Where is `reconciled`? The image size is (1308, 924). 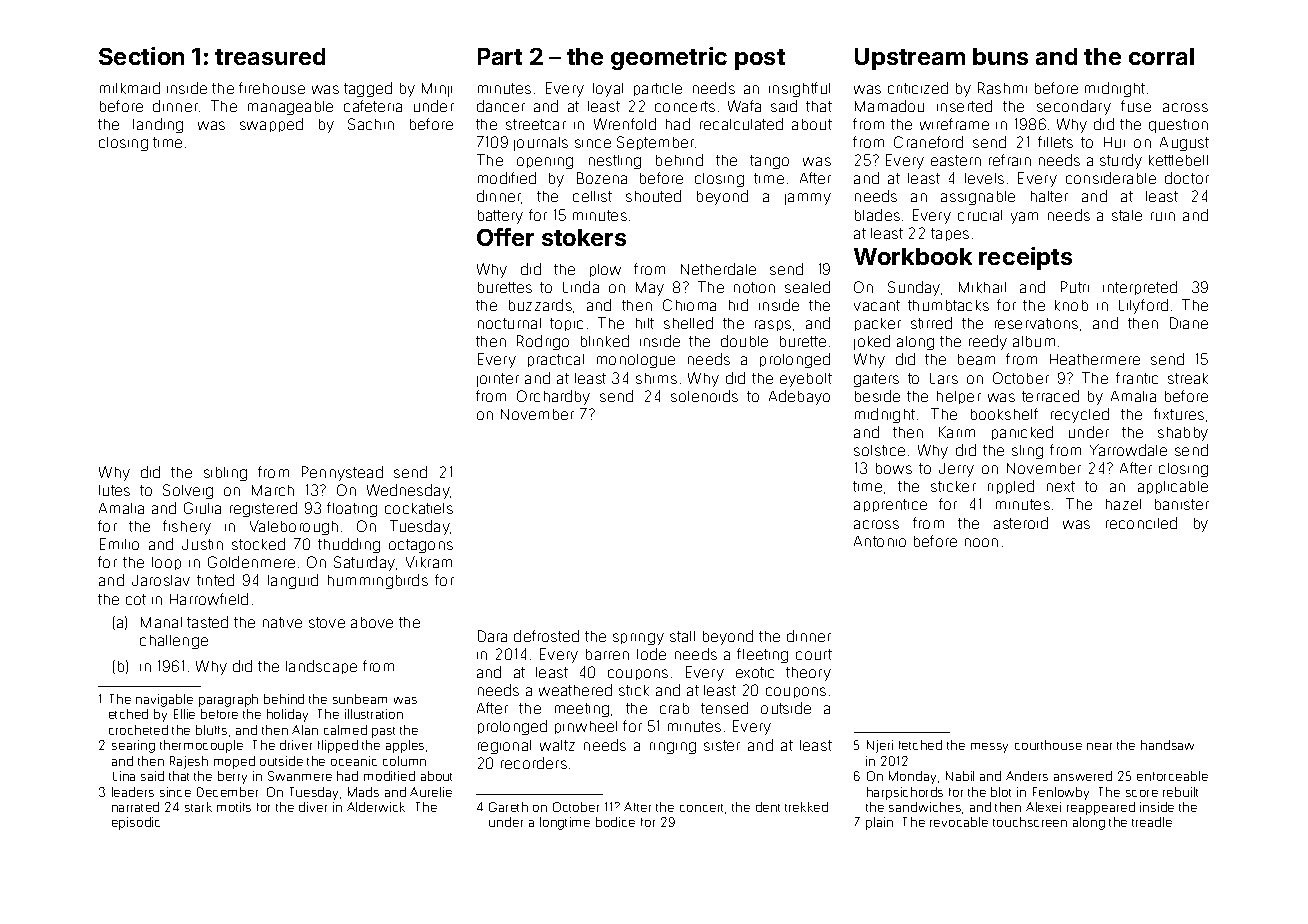 reconciled is located at coordinates (1141, 523).
